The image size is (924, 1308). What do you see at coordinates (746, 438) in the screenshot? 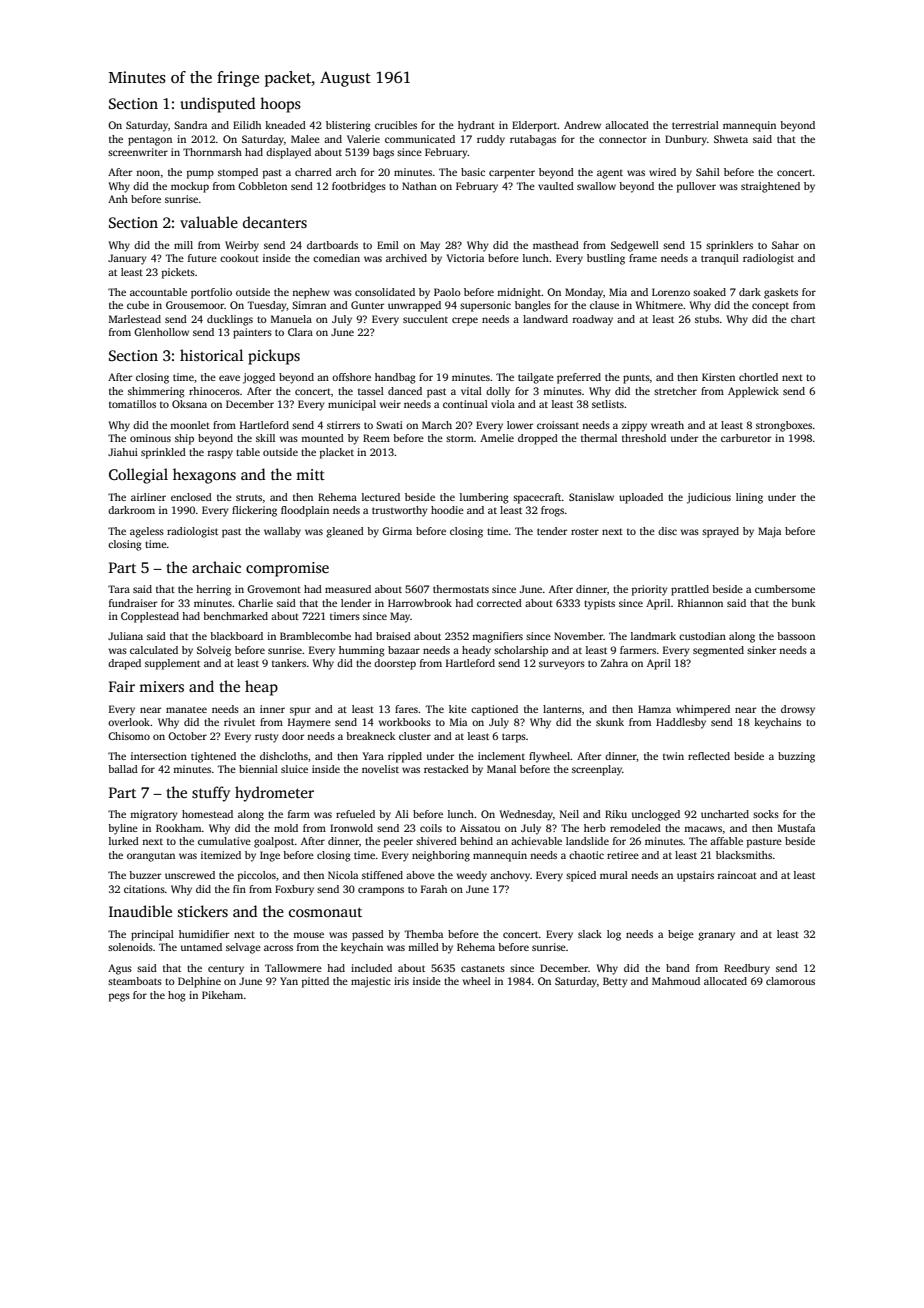
I see `carburetor` at bounding box center [746, 438].
